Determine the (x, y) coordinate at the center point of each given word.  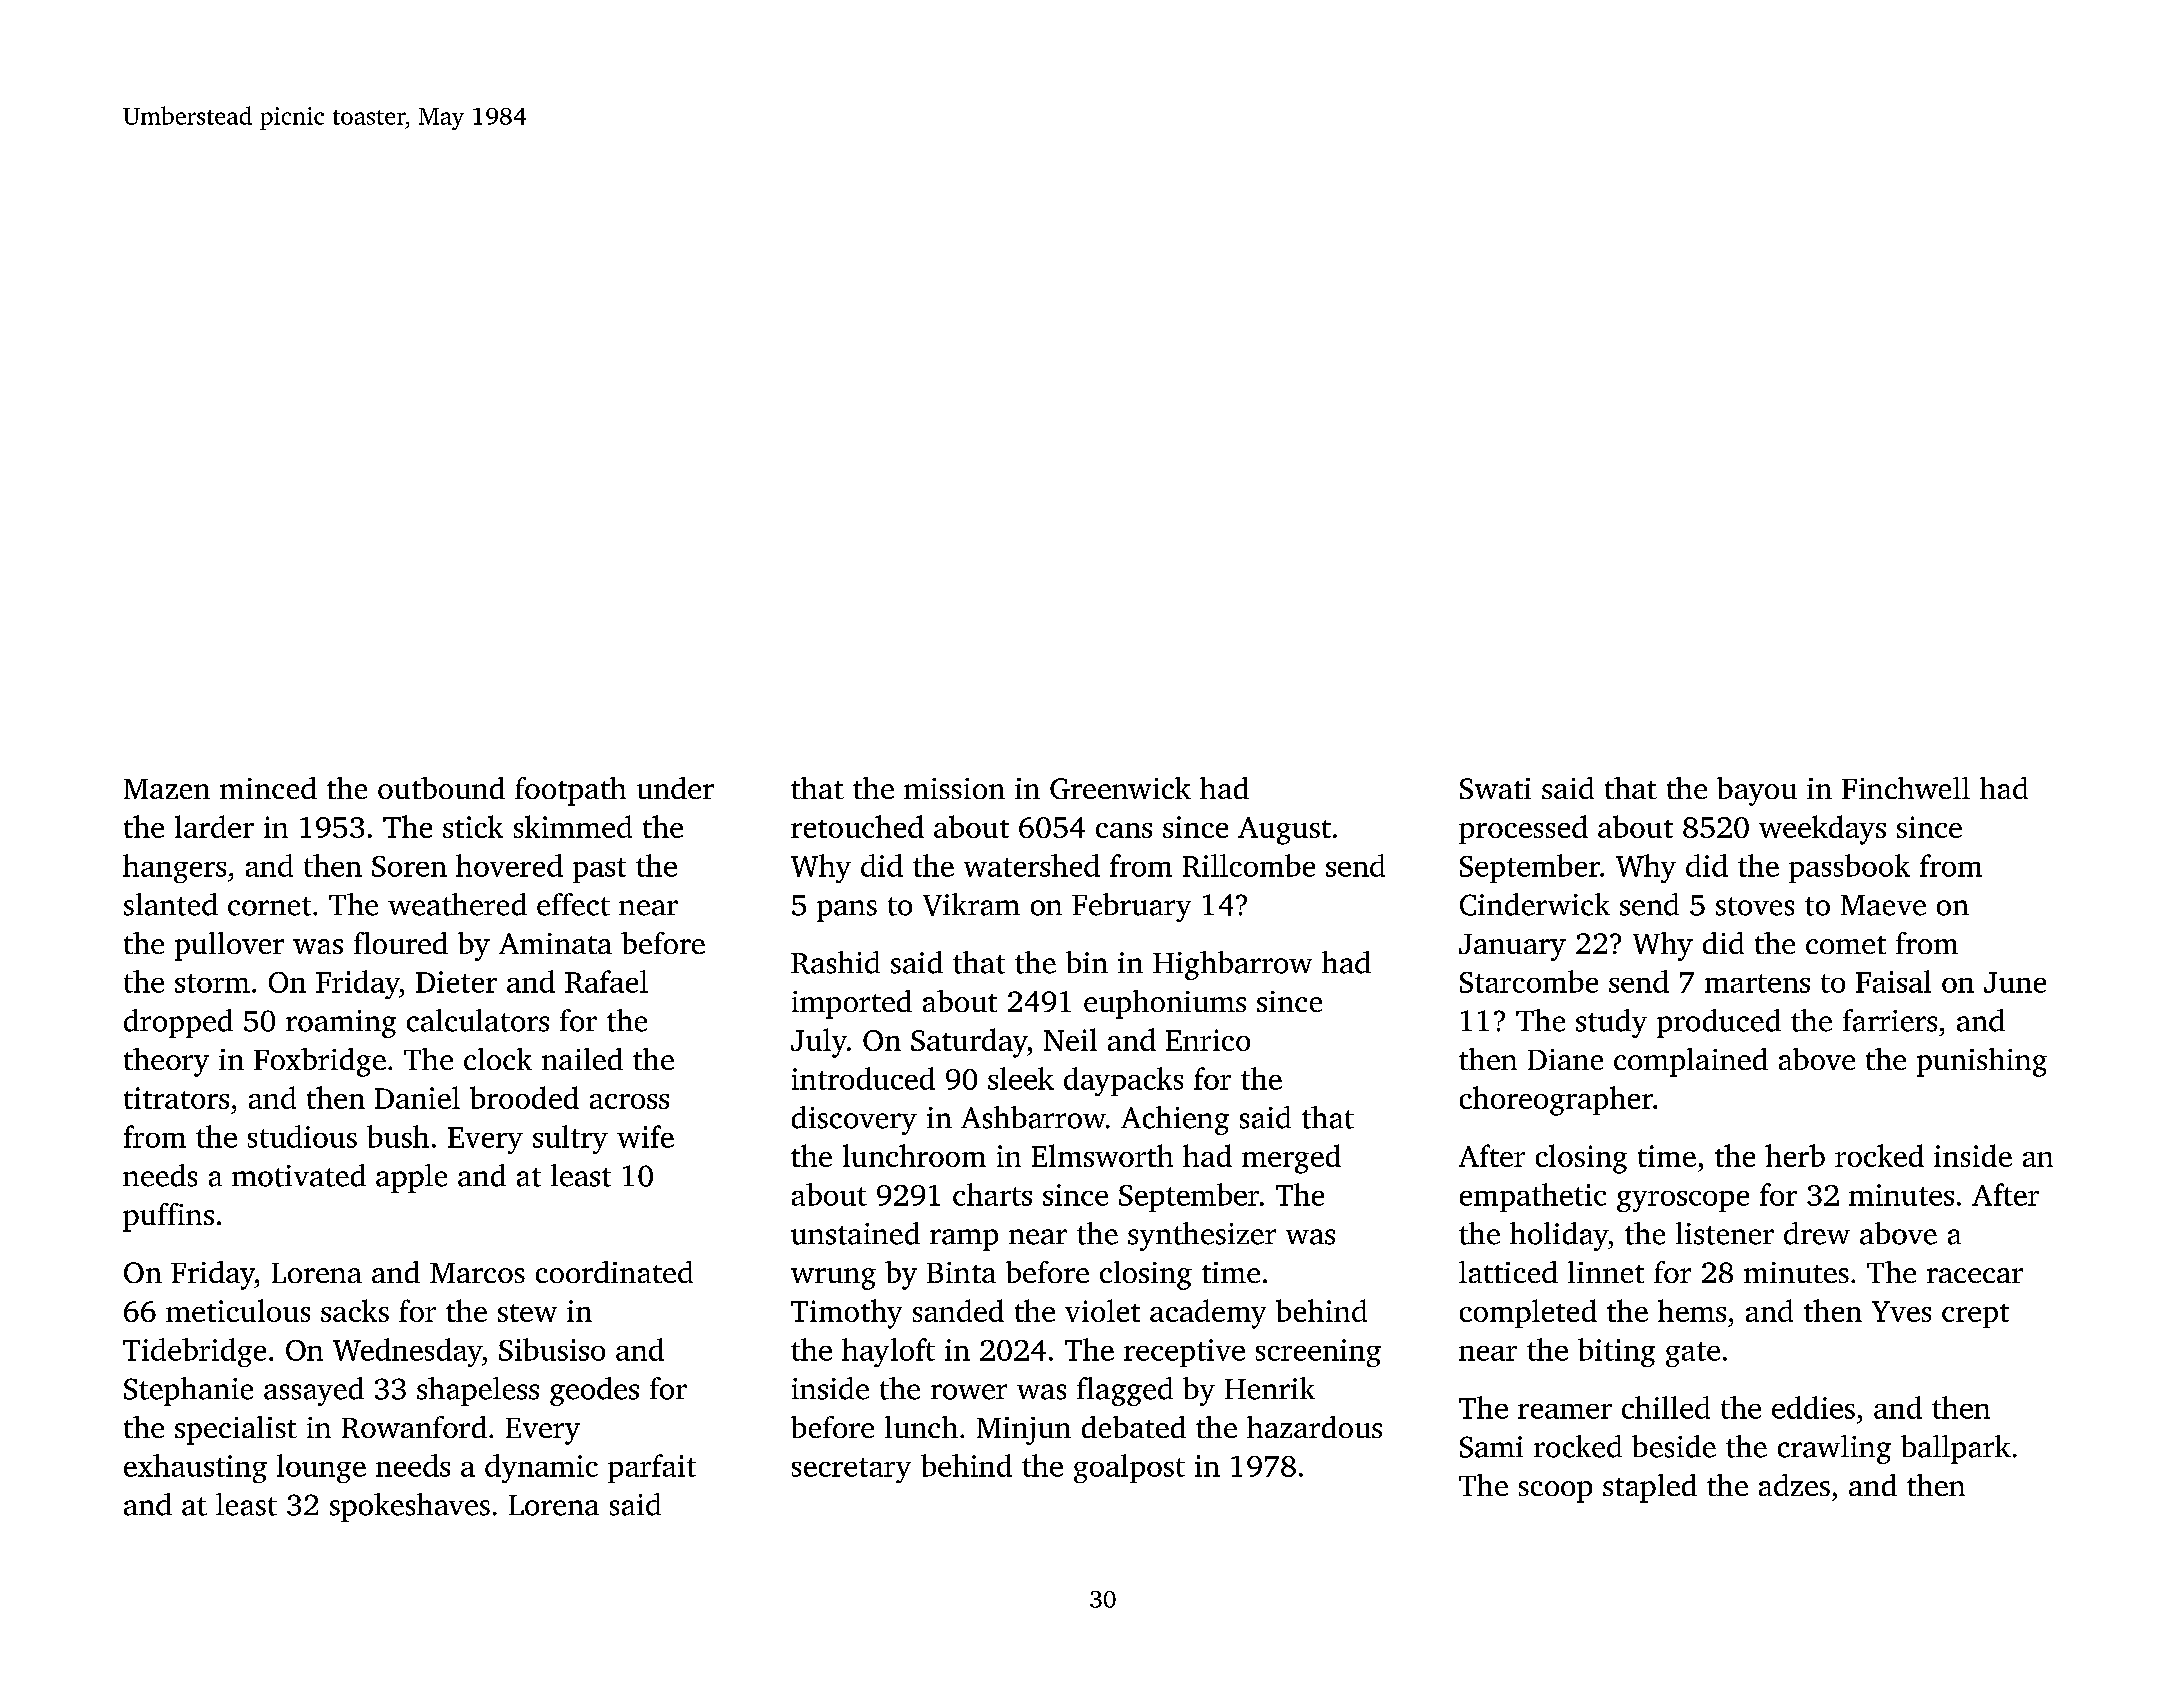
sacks (355, 1310)
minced (268, 788)
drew (1817, 1233)
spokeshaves (410, 1507)
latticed (1508, 1272)
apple (411, 1178)
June (2015, 982)
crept (1975, 1316)
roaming (341, 1024)
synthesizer (1202, 1236)
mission (954, 788)
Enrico (1208, 1040)
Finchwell (1906, 788)
